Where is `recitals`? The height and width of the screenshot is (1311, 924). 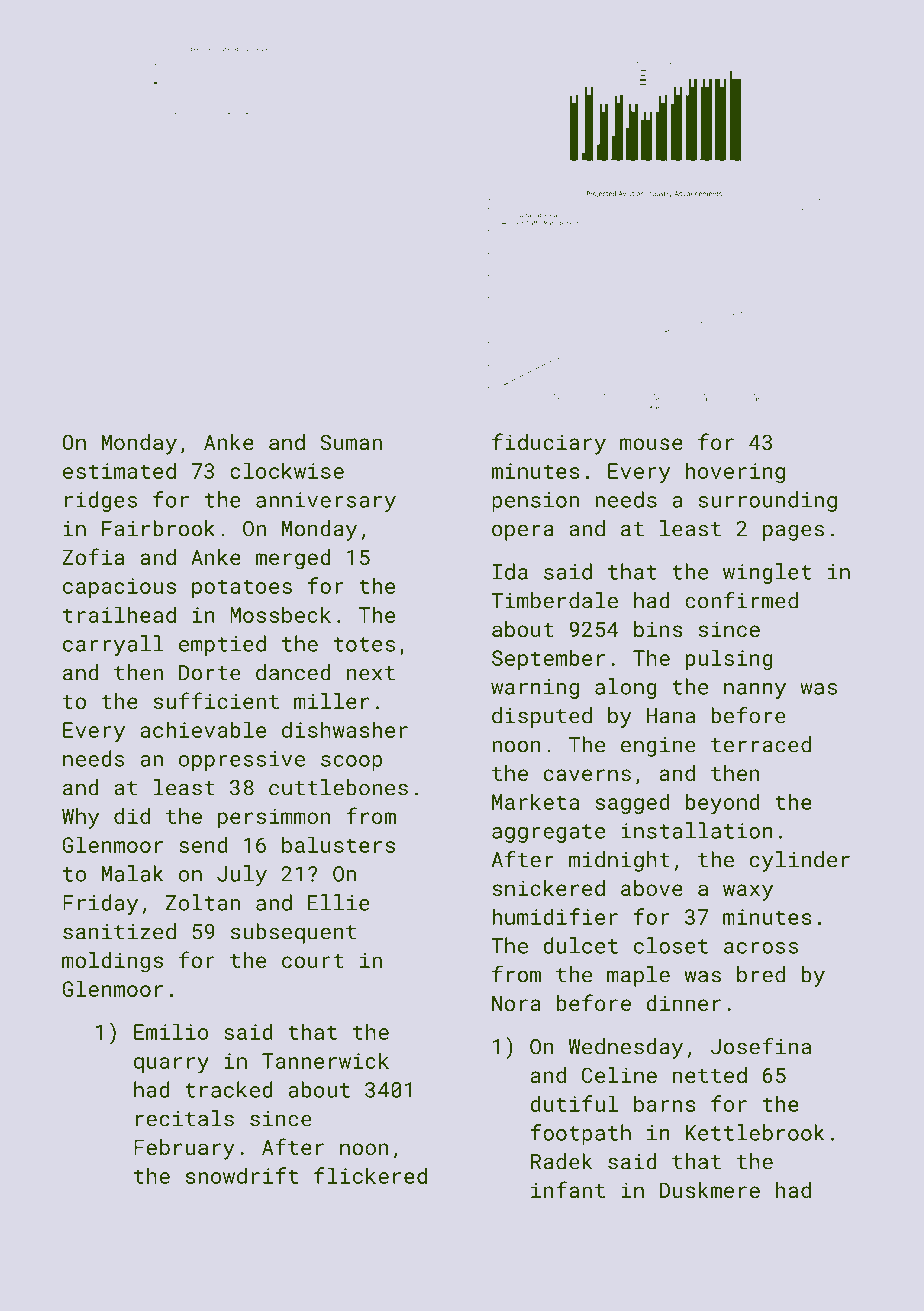 recitals is located at coordinates (185, 1118).
